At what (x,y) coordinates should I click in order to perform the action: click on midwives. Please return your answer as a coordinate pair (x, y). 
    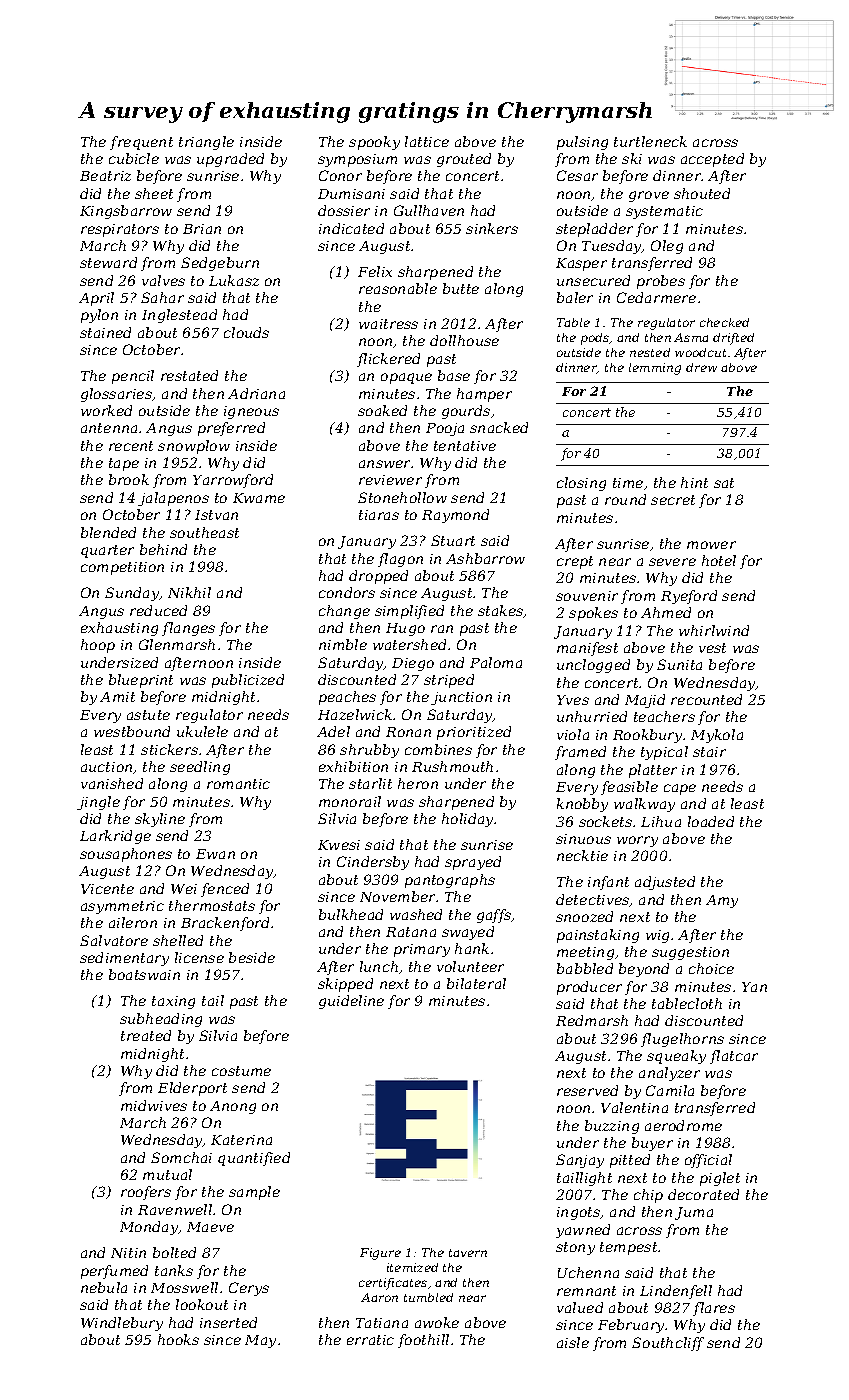
    Looking at the image, I should click on (154, 1105).
